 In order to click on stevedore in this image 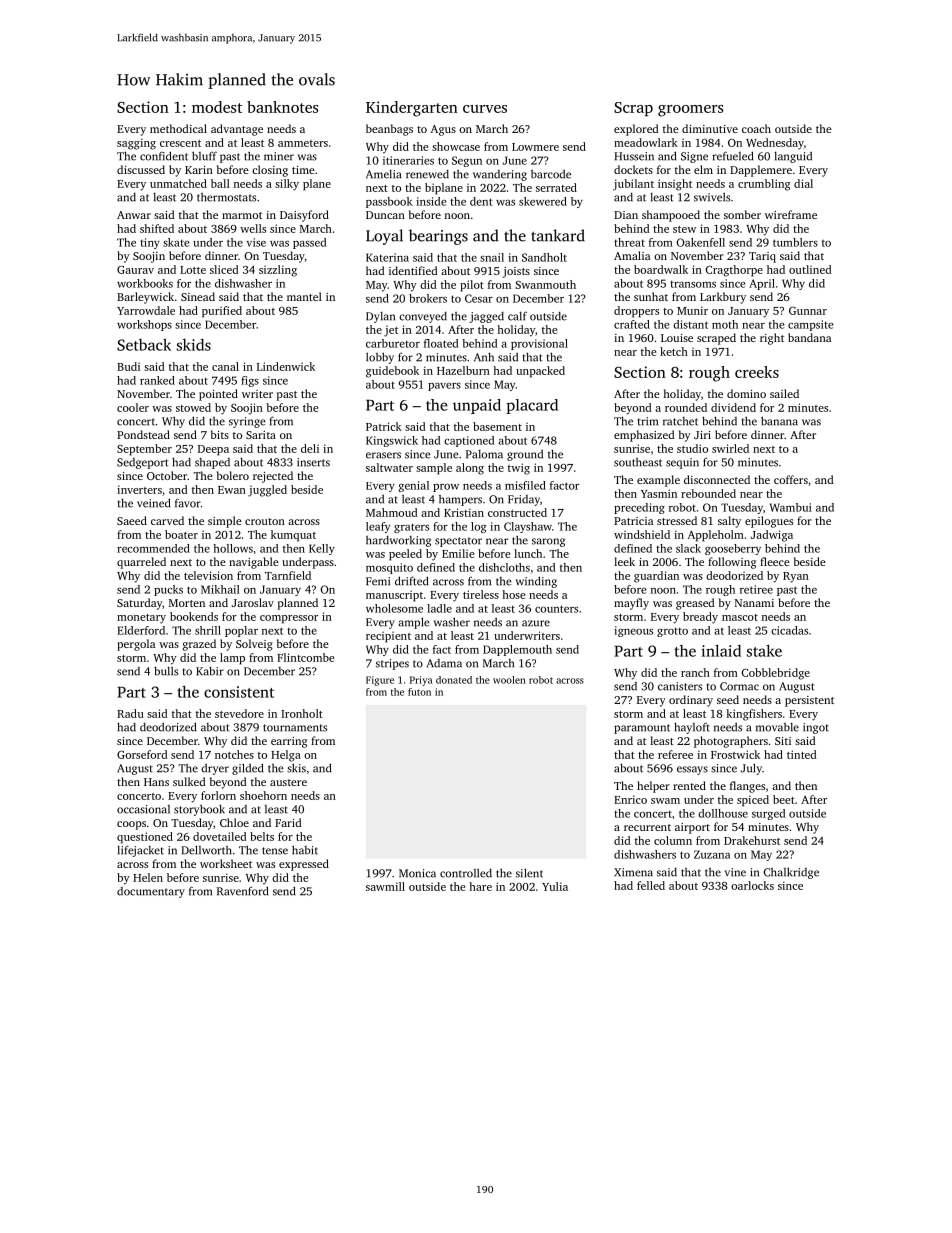, I will do `click(239, 713)`.
